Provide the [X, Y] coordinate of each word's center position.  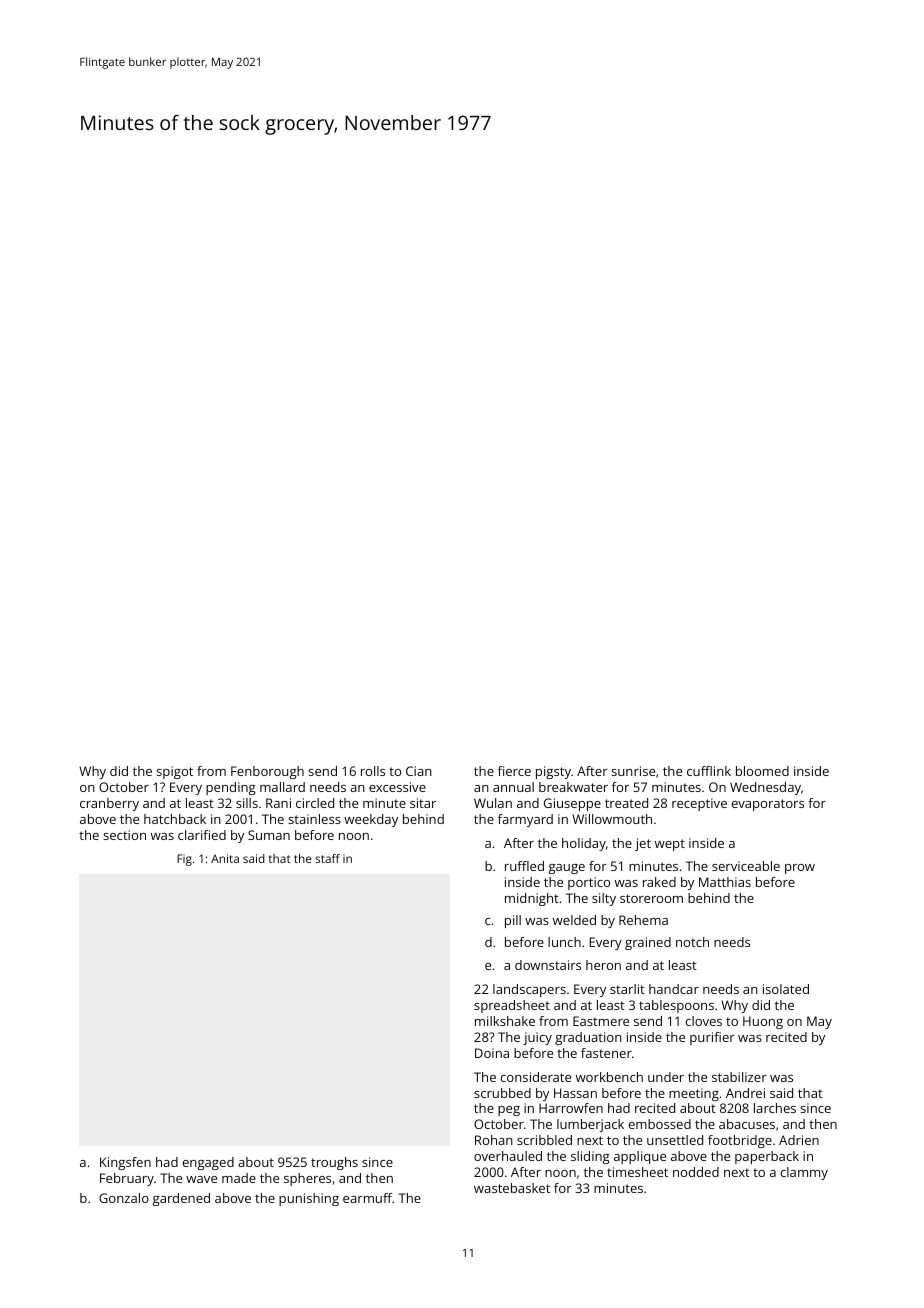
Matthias [725, 882]
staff [327, 858]
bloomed [762, 771]
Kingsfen [125, 1163]
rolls [373, 771]
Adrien [799, 1140]
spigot [175, 772]
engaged [208, 1163]
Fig [184, 860]
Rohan [494, 1140]
